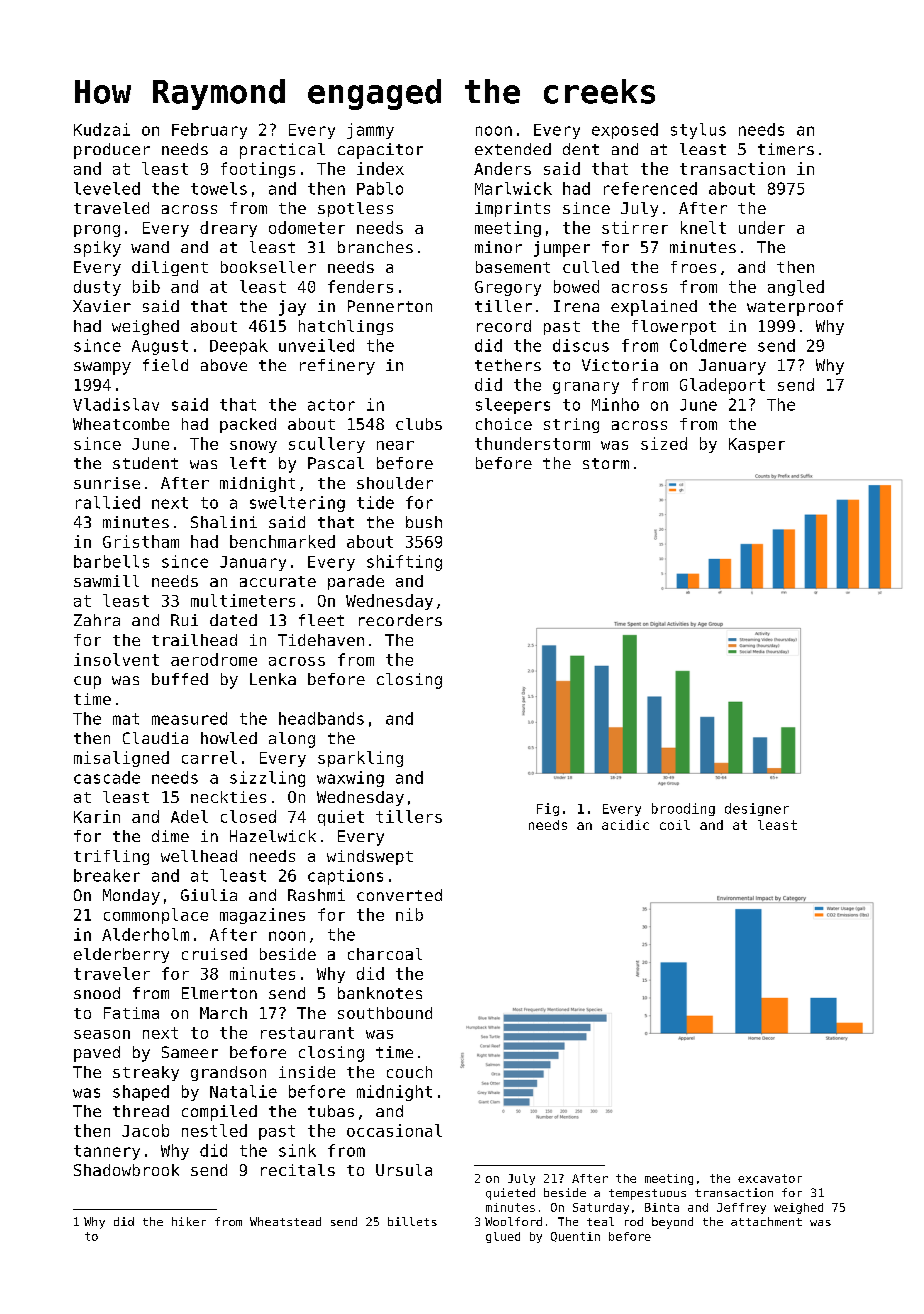 The width and height of the screenshot is (924, 1314). I want to click on extended, so click(513, 149).
